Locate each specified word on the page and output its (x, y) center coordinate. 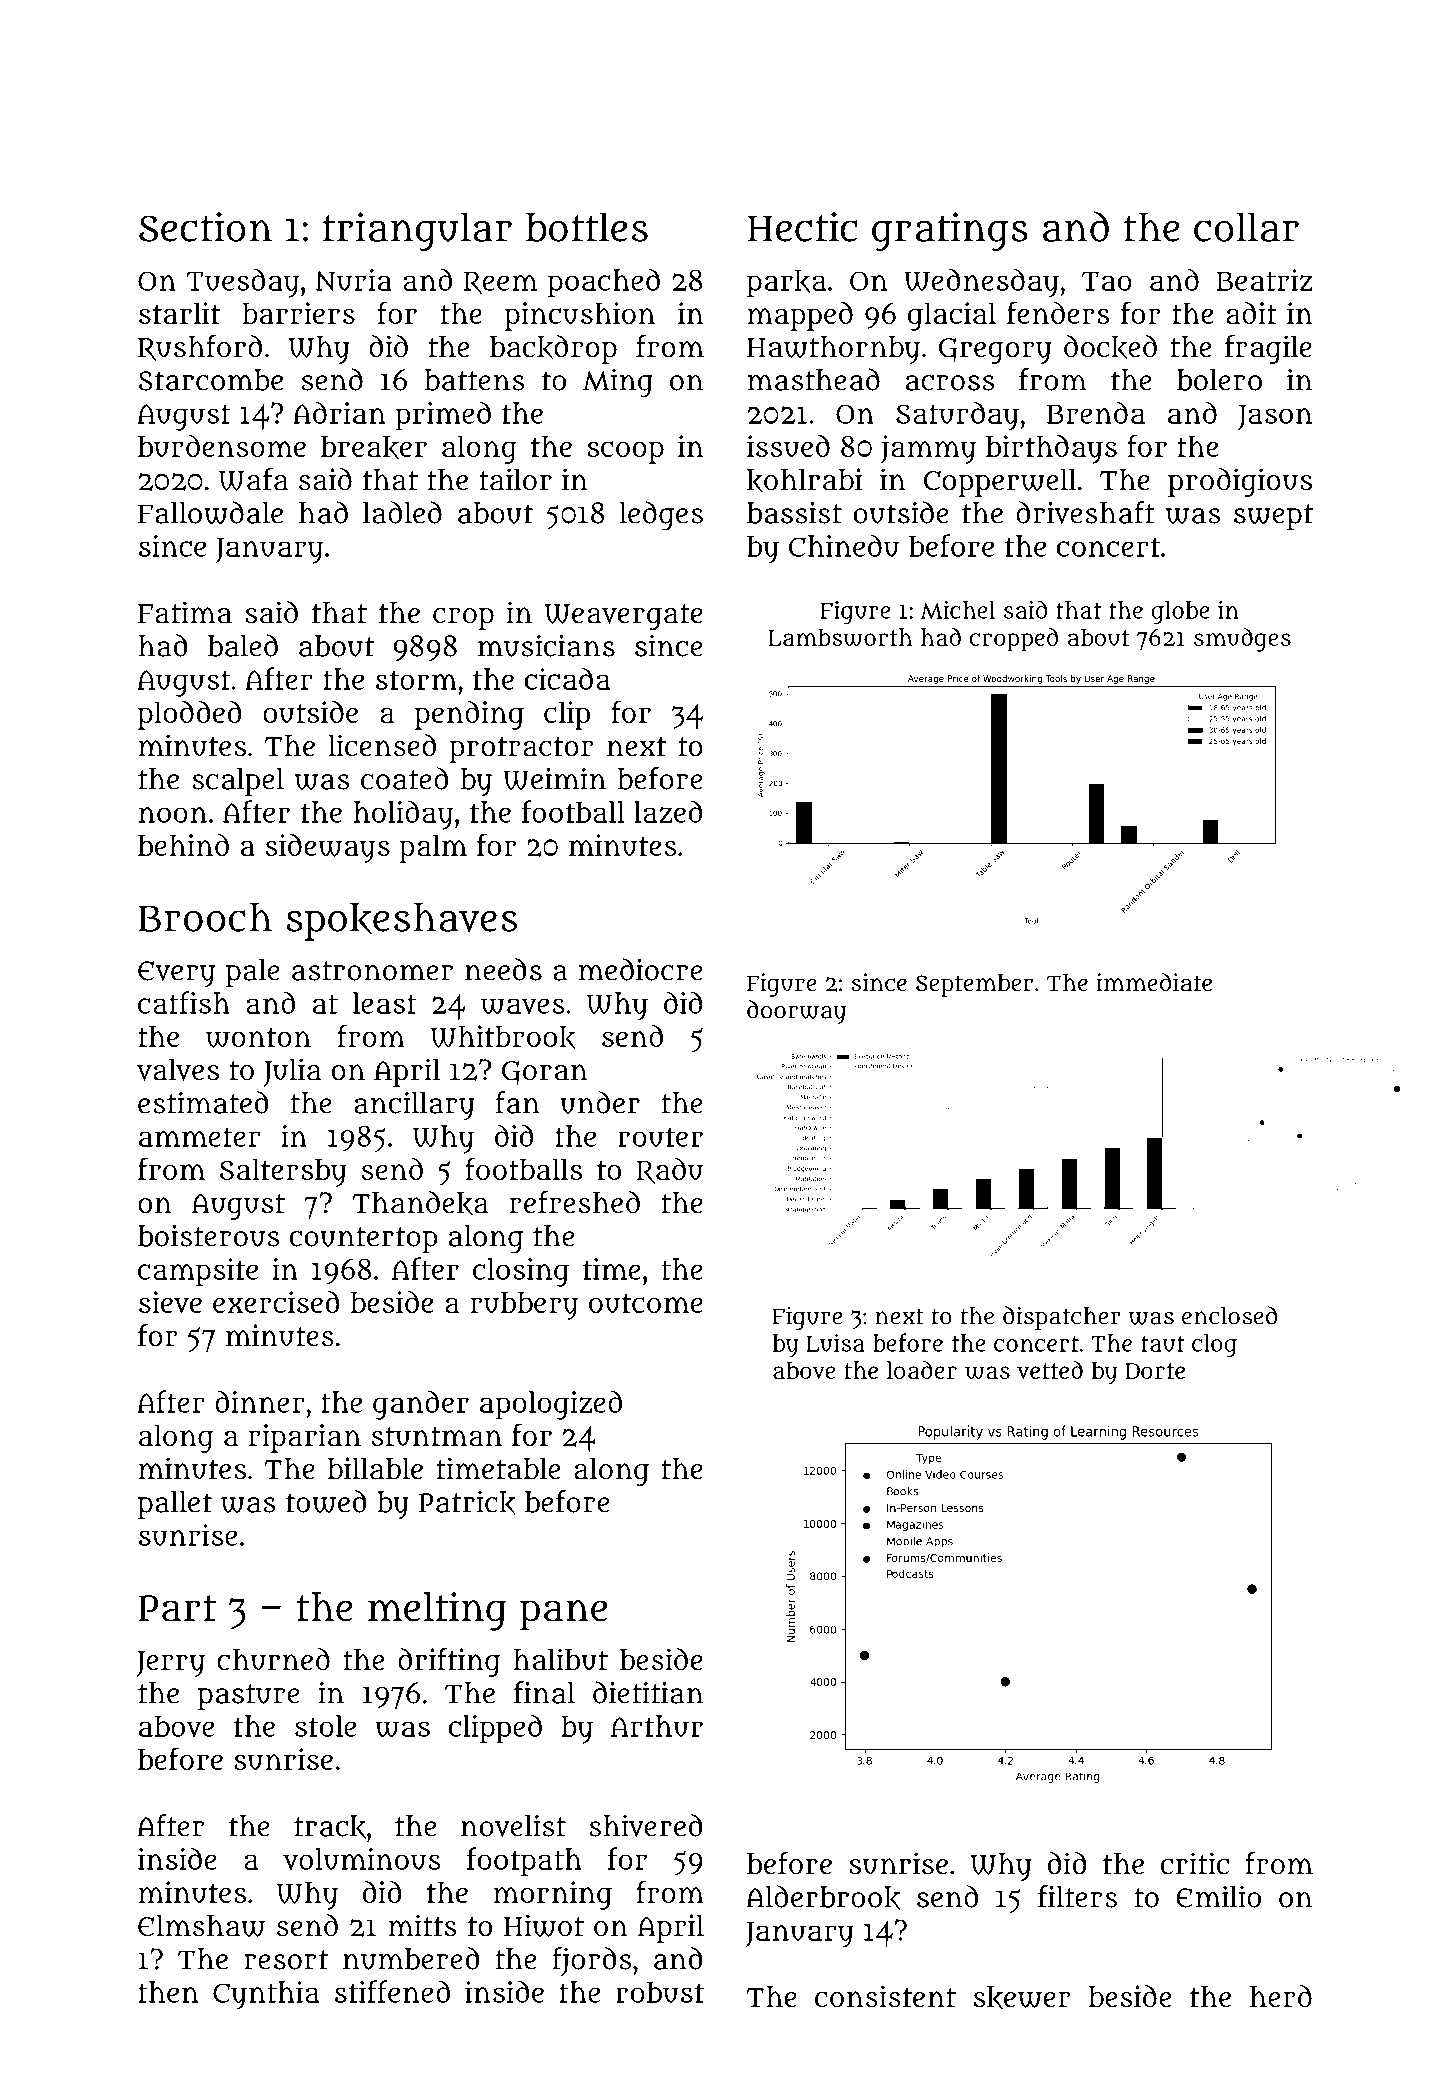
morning (553, 1895)
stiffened (392, 1991)
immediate (1154, 982)
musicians (546, 645)
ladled (402, 512)
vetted (1050, 1370)
